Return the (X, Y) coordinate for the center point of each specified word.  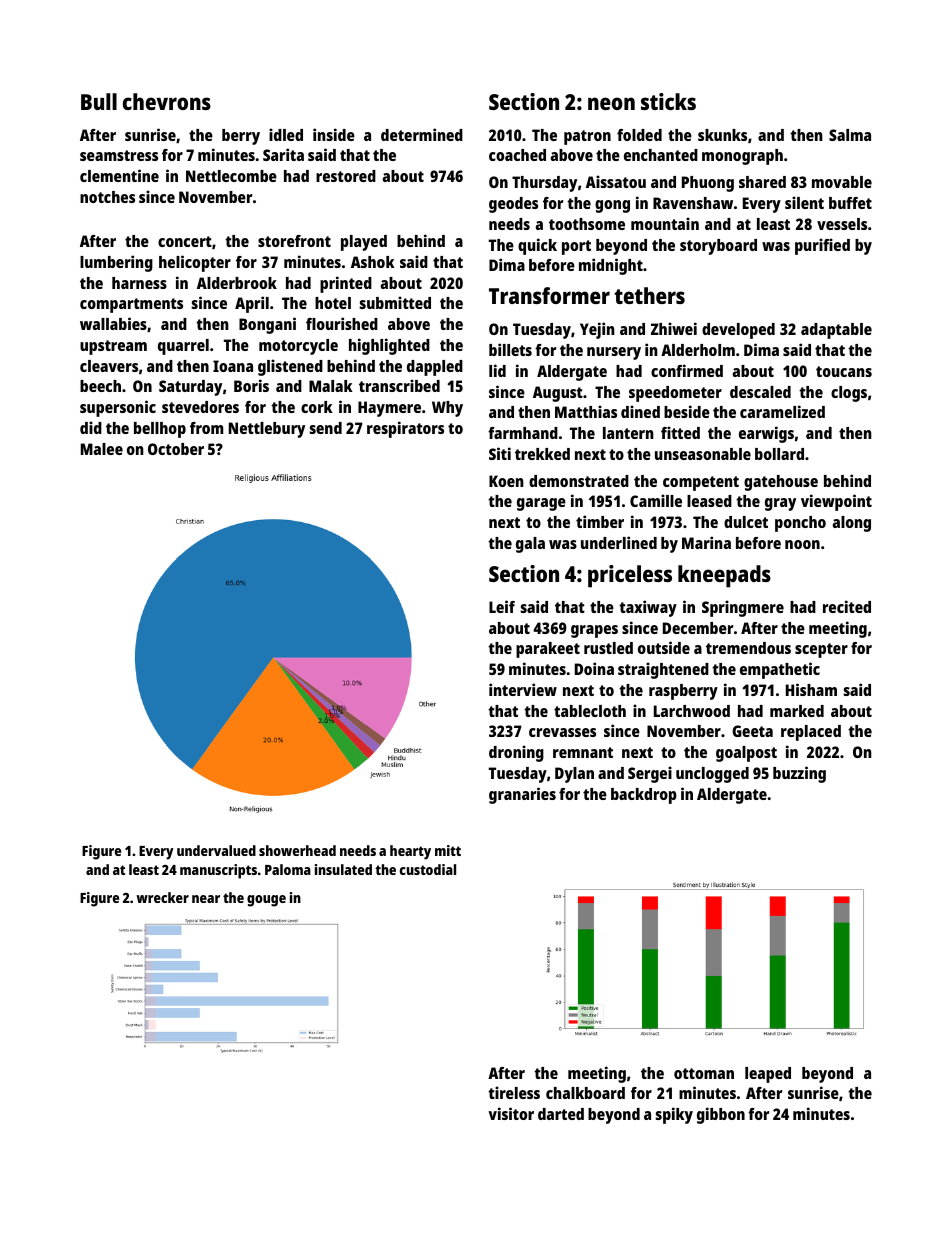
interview (523, 689)
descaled (760, 392)
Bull (99, 101)
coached (517, 155)
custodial (428, 869)
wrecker (162, 897)
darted (561, 1114)
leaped (768, 1075)
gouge (266, 901)
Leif (502, 606)
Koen (506, 481)
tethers (650, 295)
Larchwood (692, 711)
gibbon (721, 1115)
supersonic (118, 408)
